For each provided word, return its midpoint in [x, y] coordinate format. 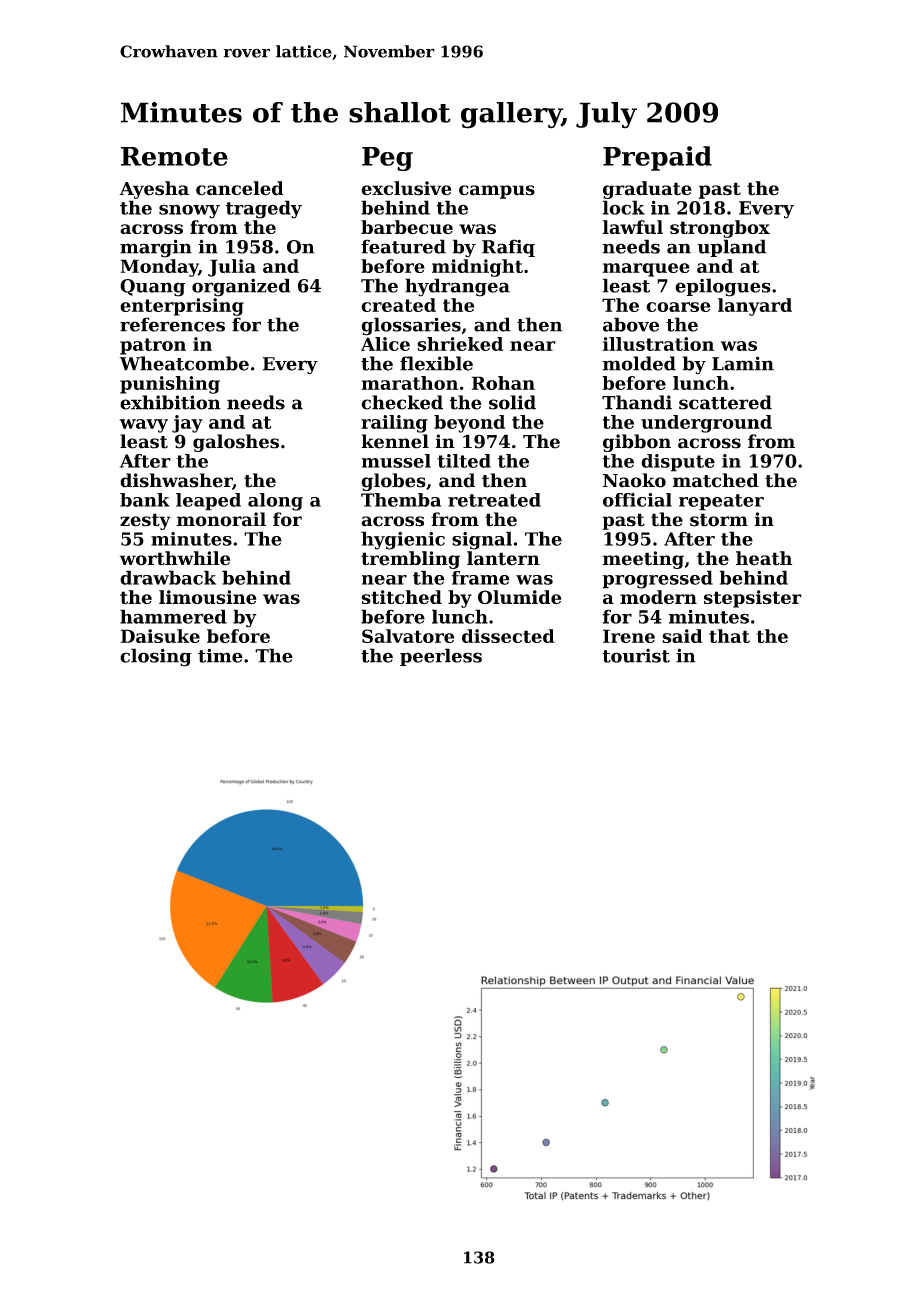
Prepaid [657, 158]
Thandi [637, 402]
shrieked [460, 344]
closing [156, 657]
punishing [170, 385]
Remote [174, 156]
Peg [387, 159]
